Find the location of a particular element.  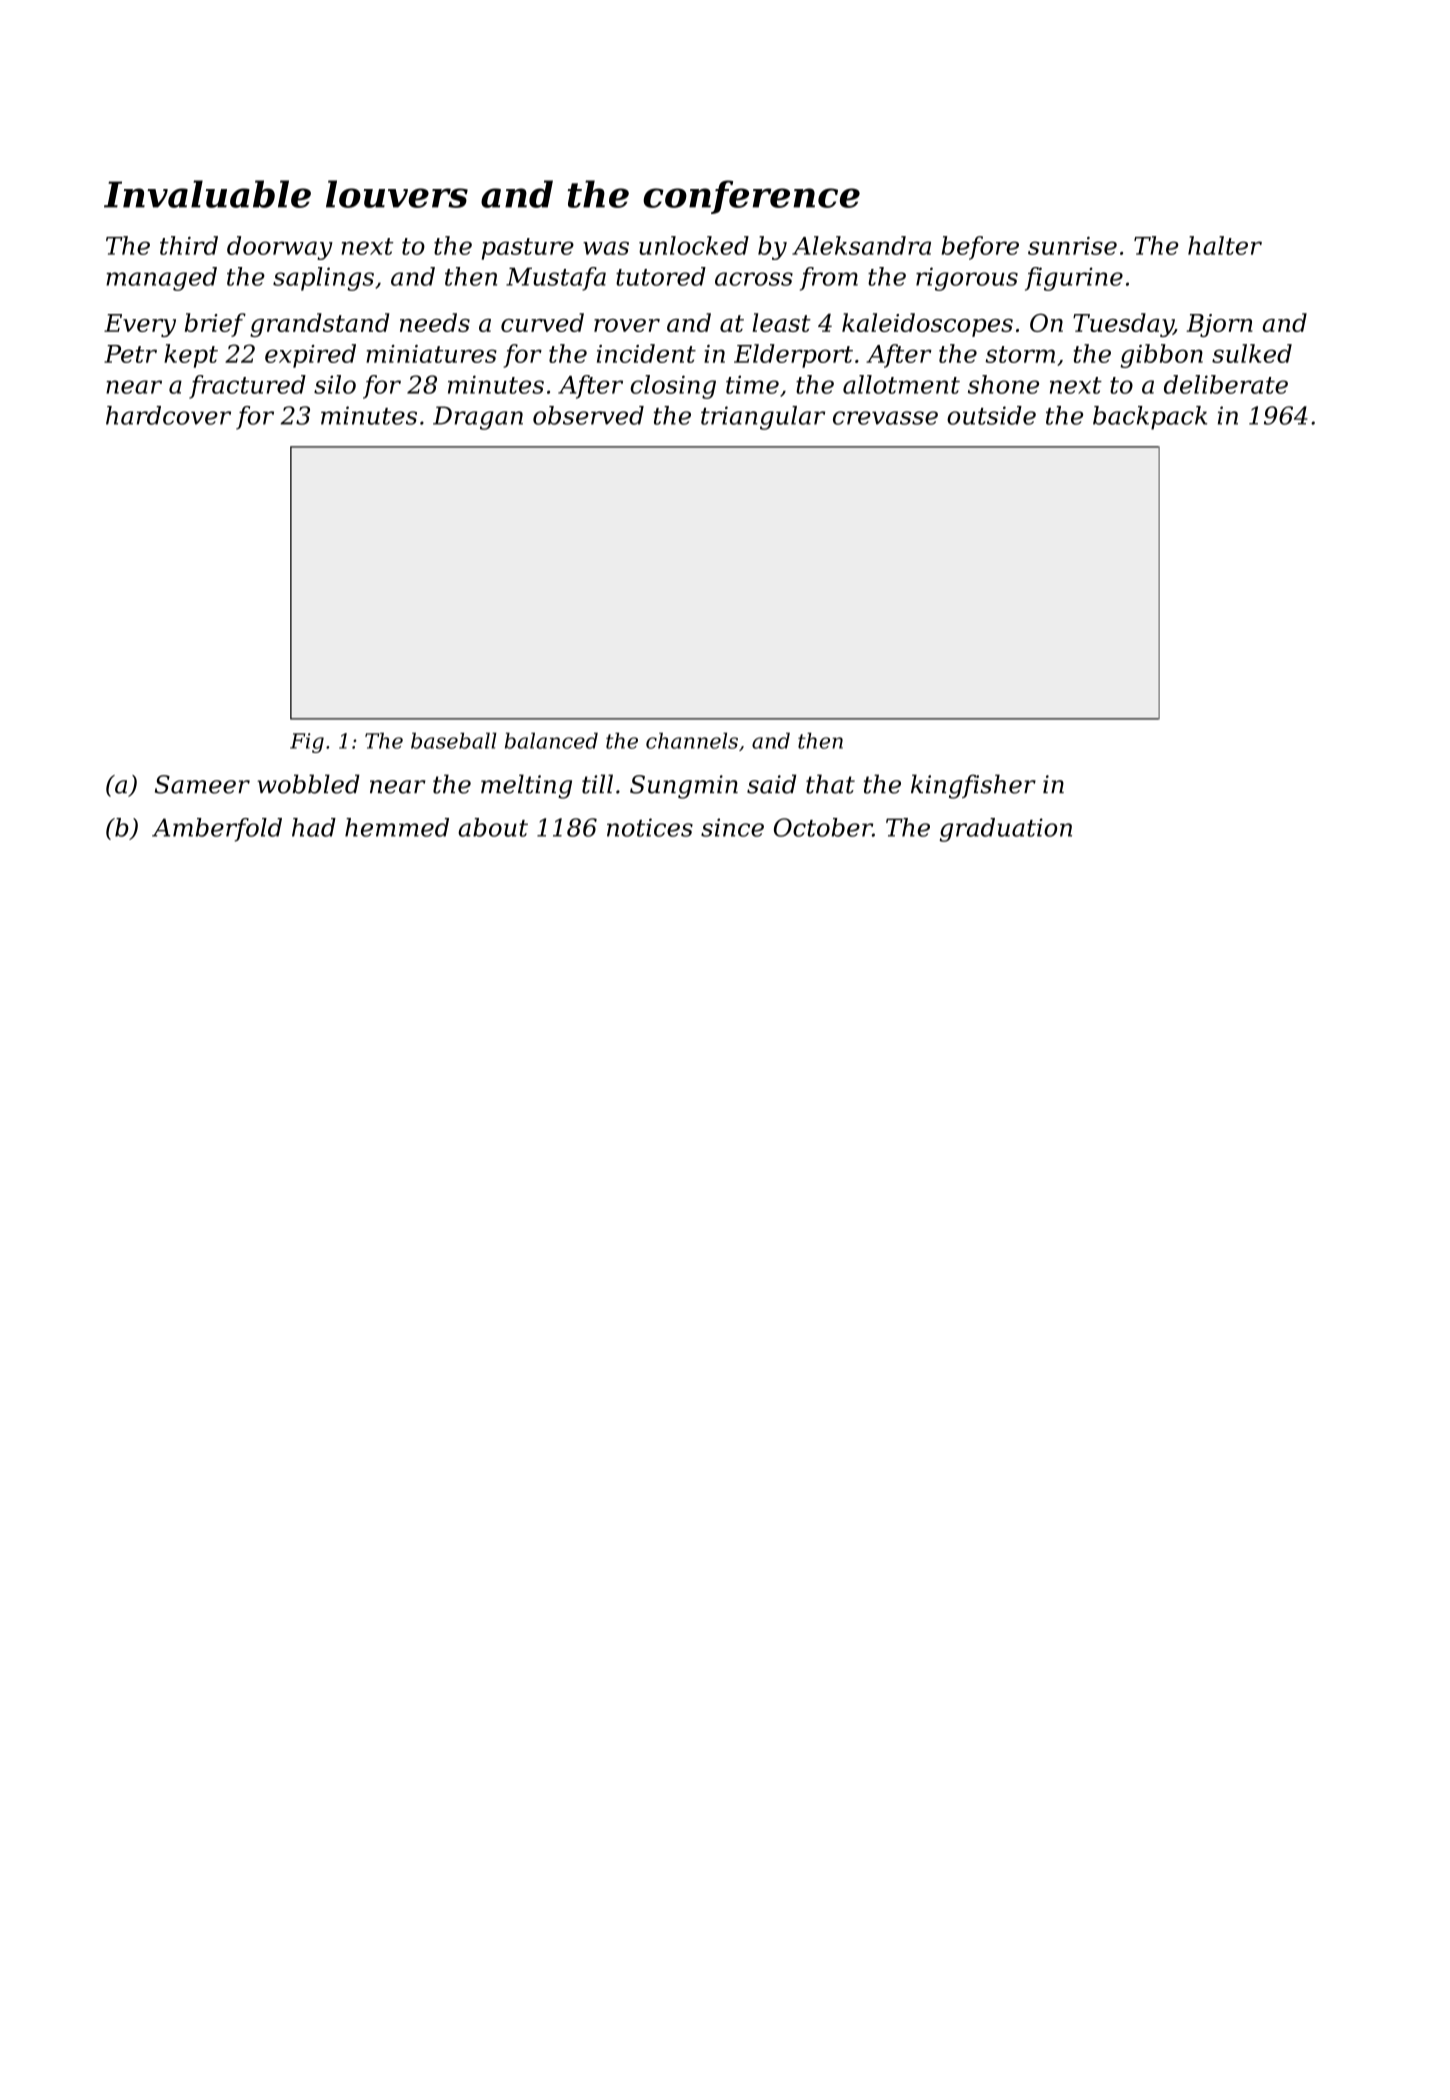

Bjorn is located at coordinates (1219, 325).
